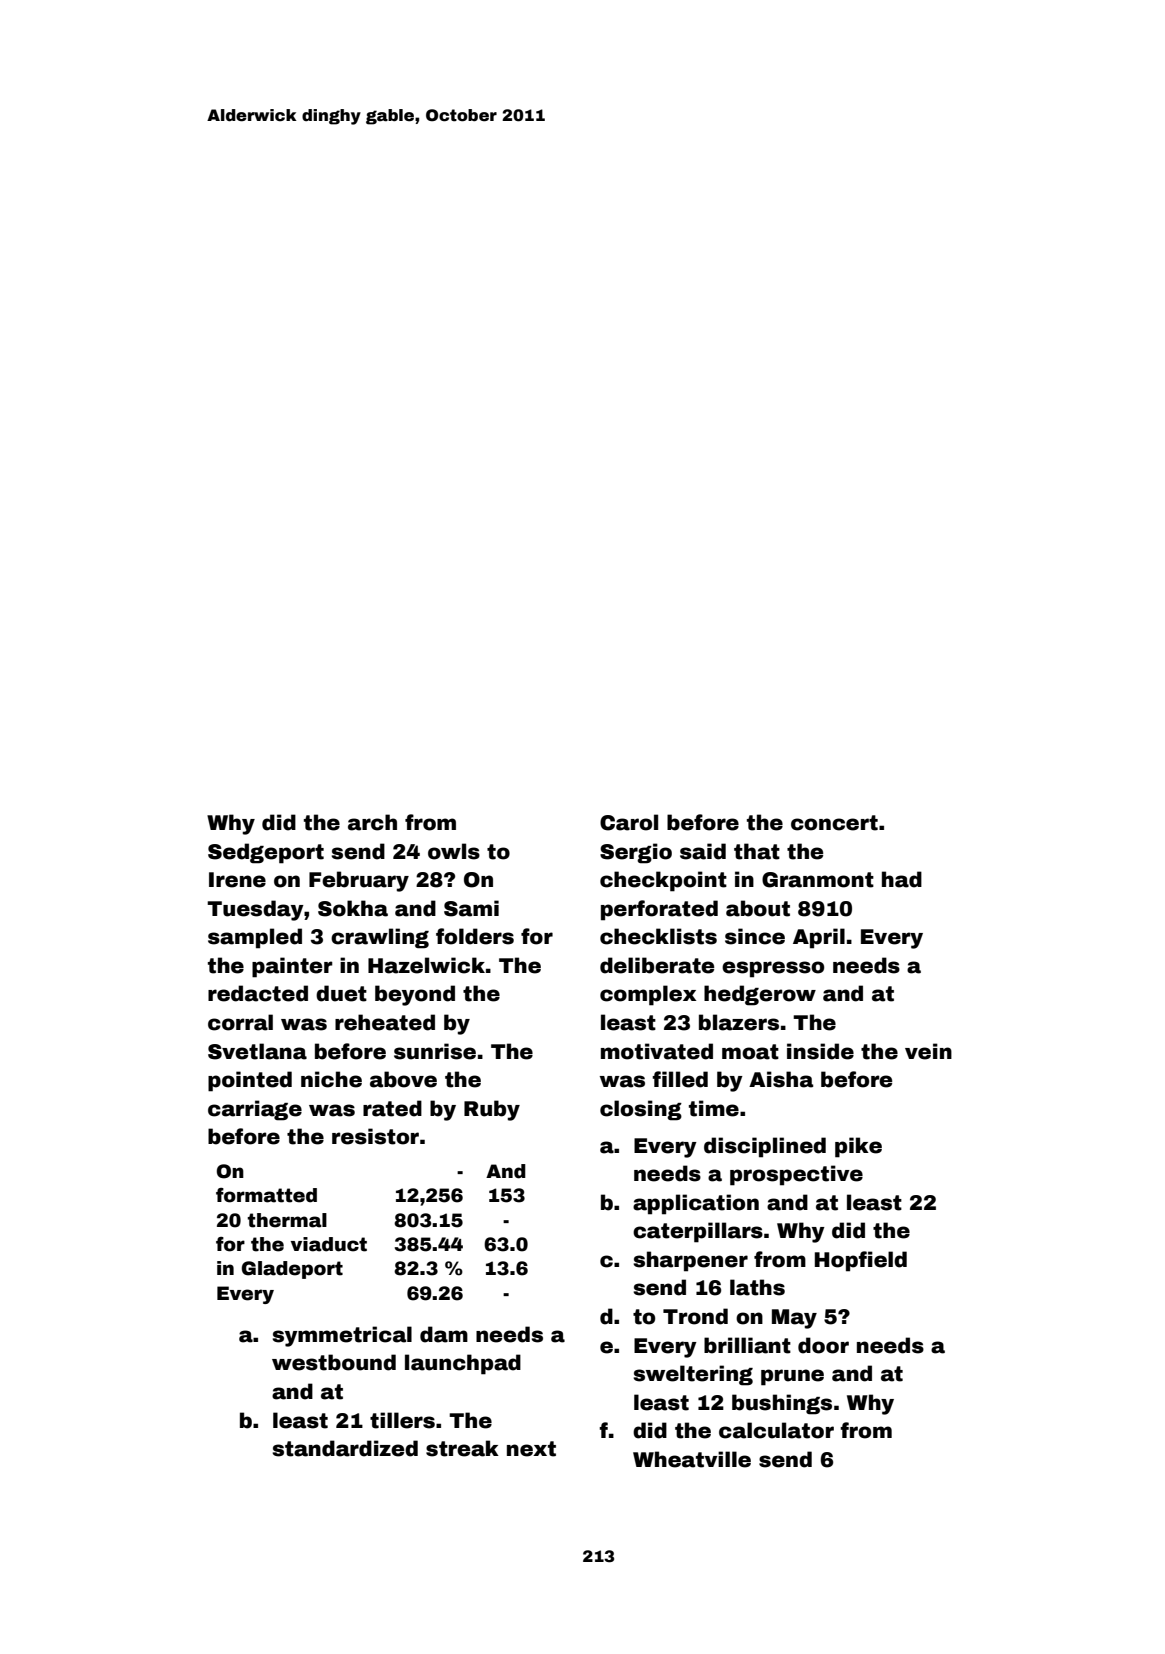 Image resolution: width=1165 pixels, height=1654 pixels. I want to click on Hopfield, so click(861, 1261).
